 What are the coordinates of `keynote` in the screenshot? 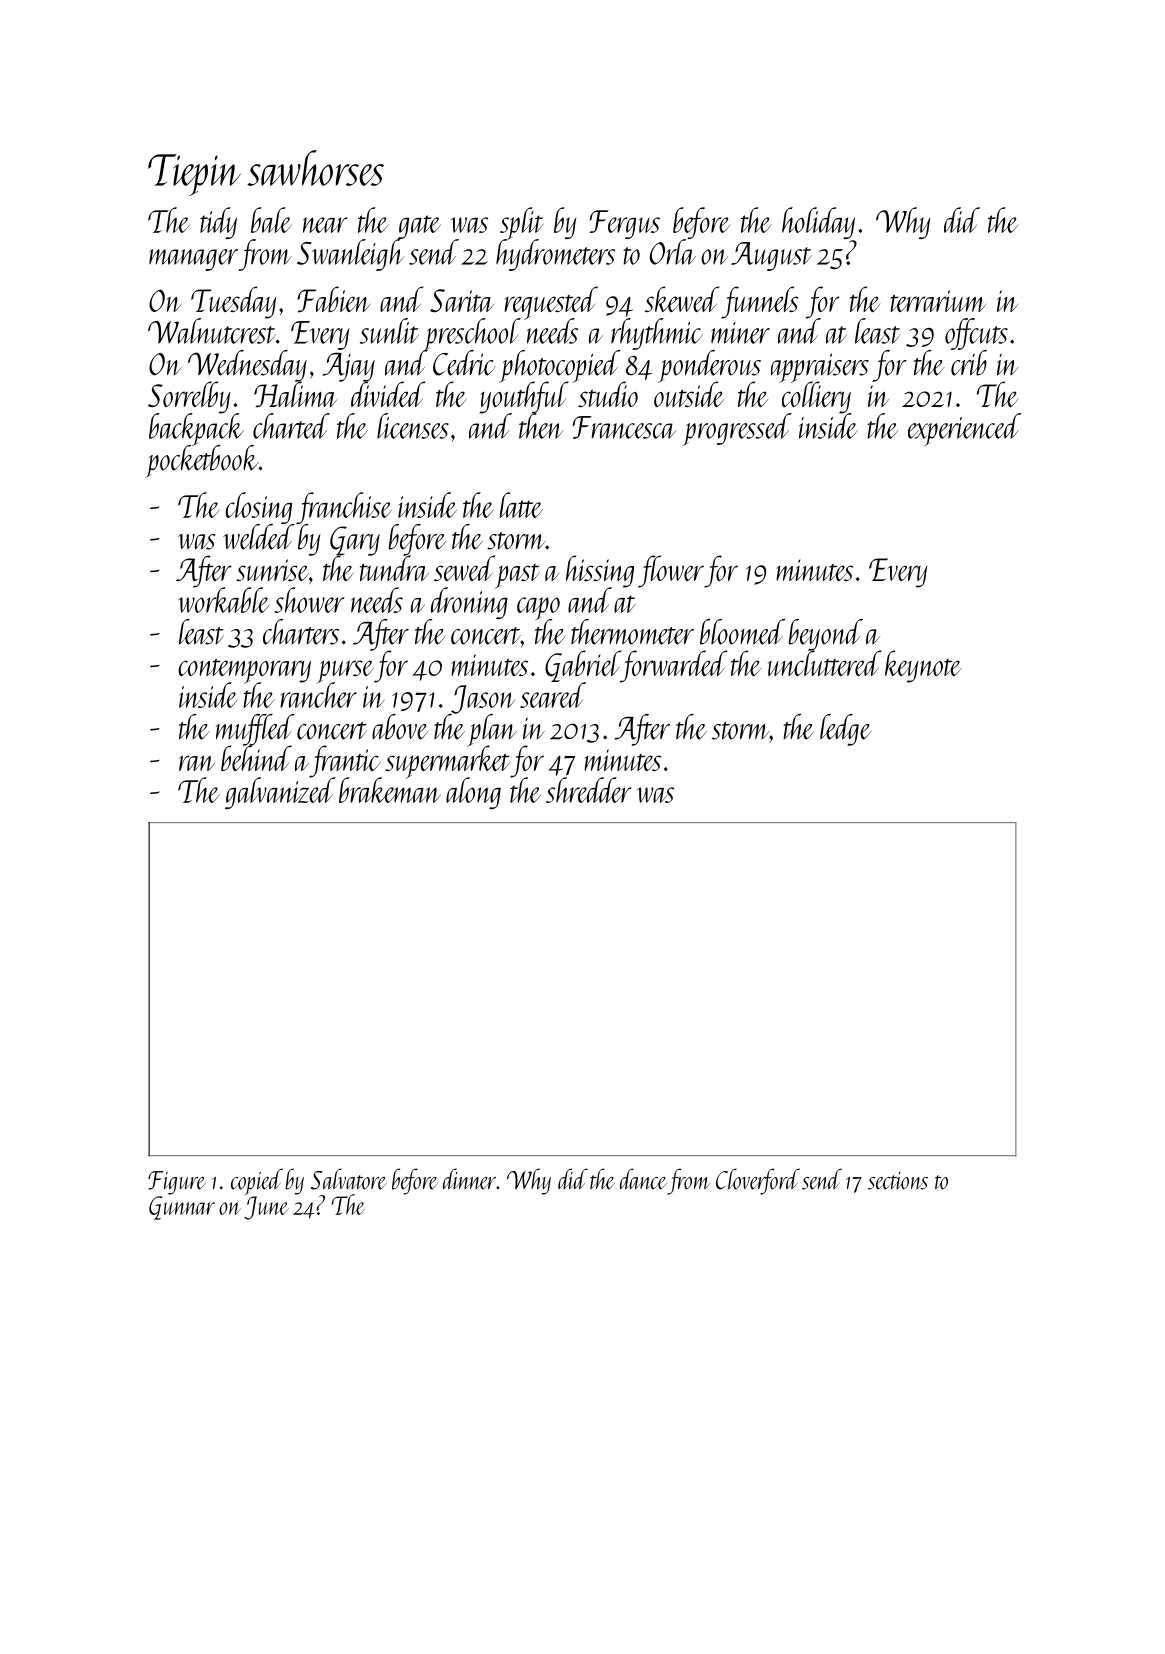 It's located at (923, 666).
